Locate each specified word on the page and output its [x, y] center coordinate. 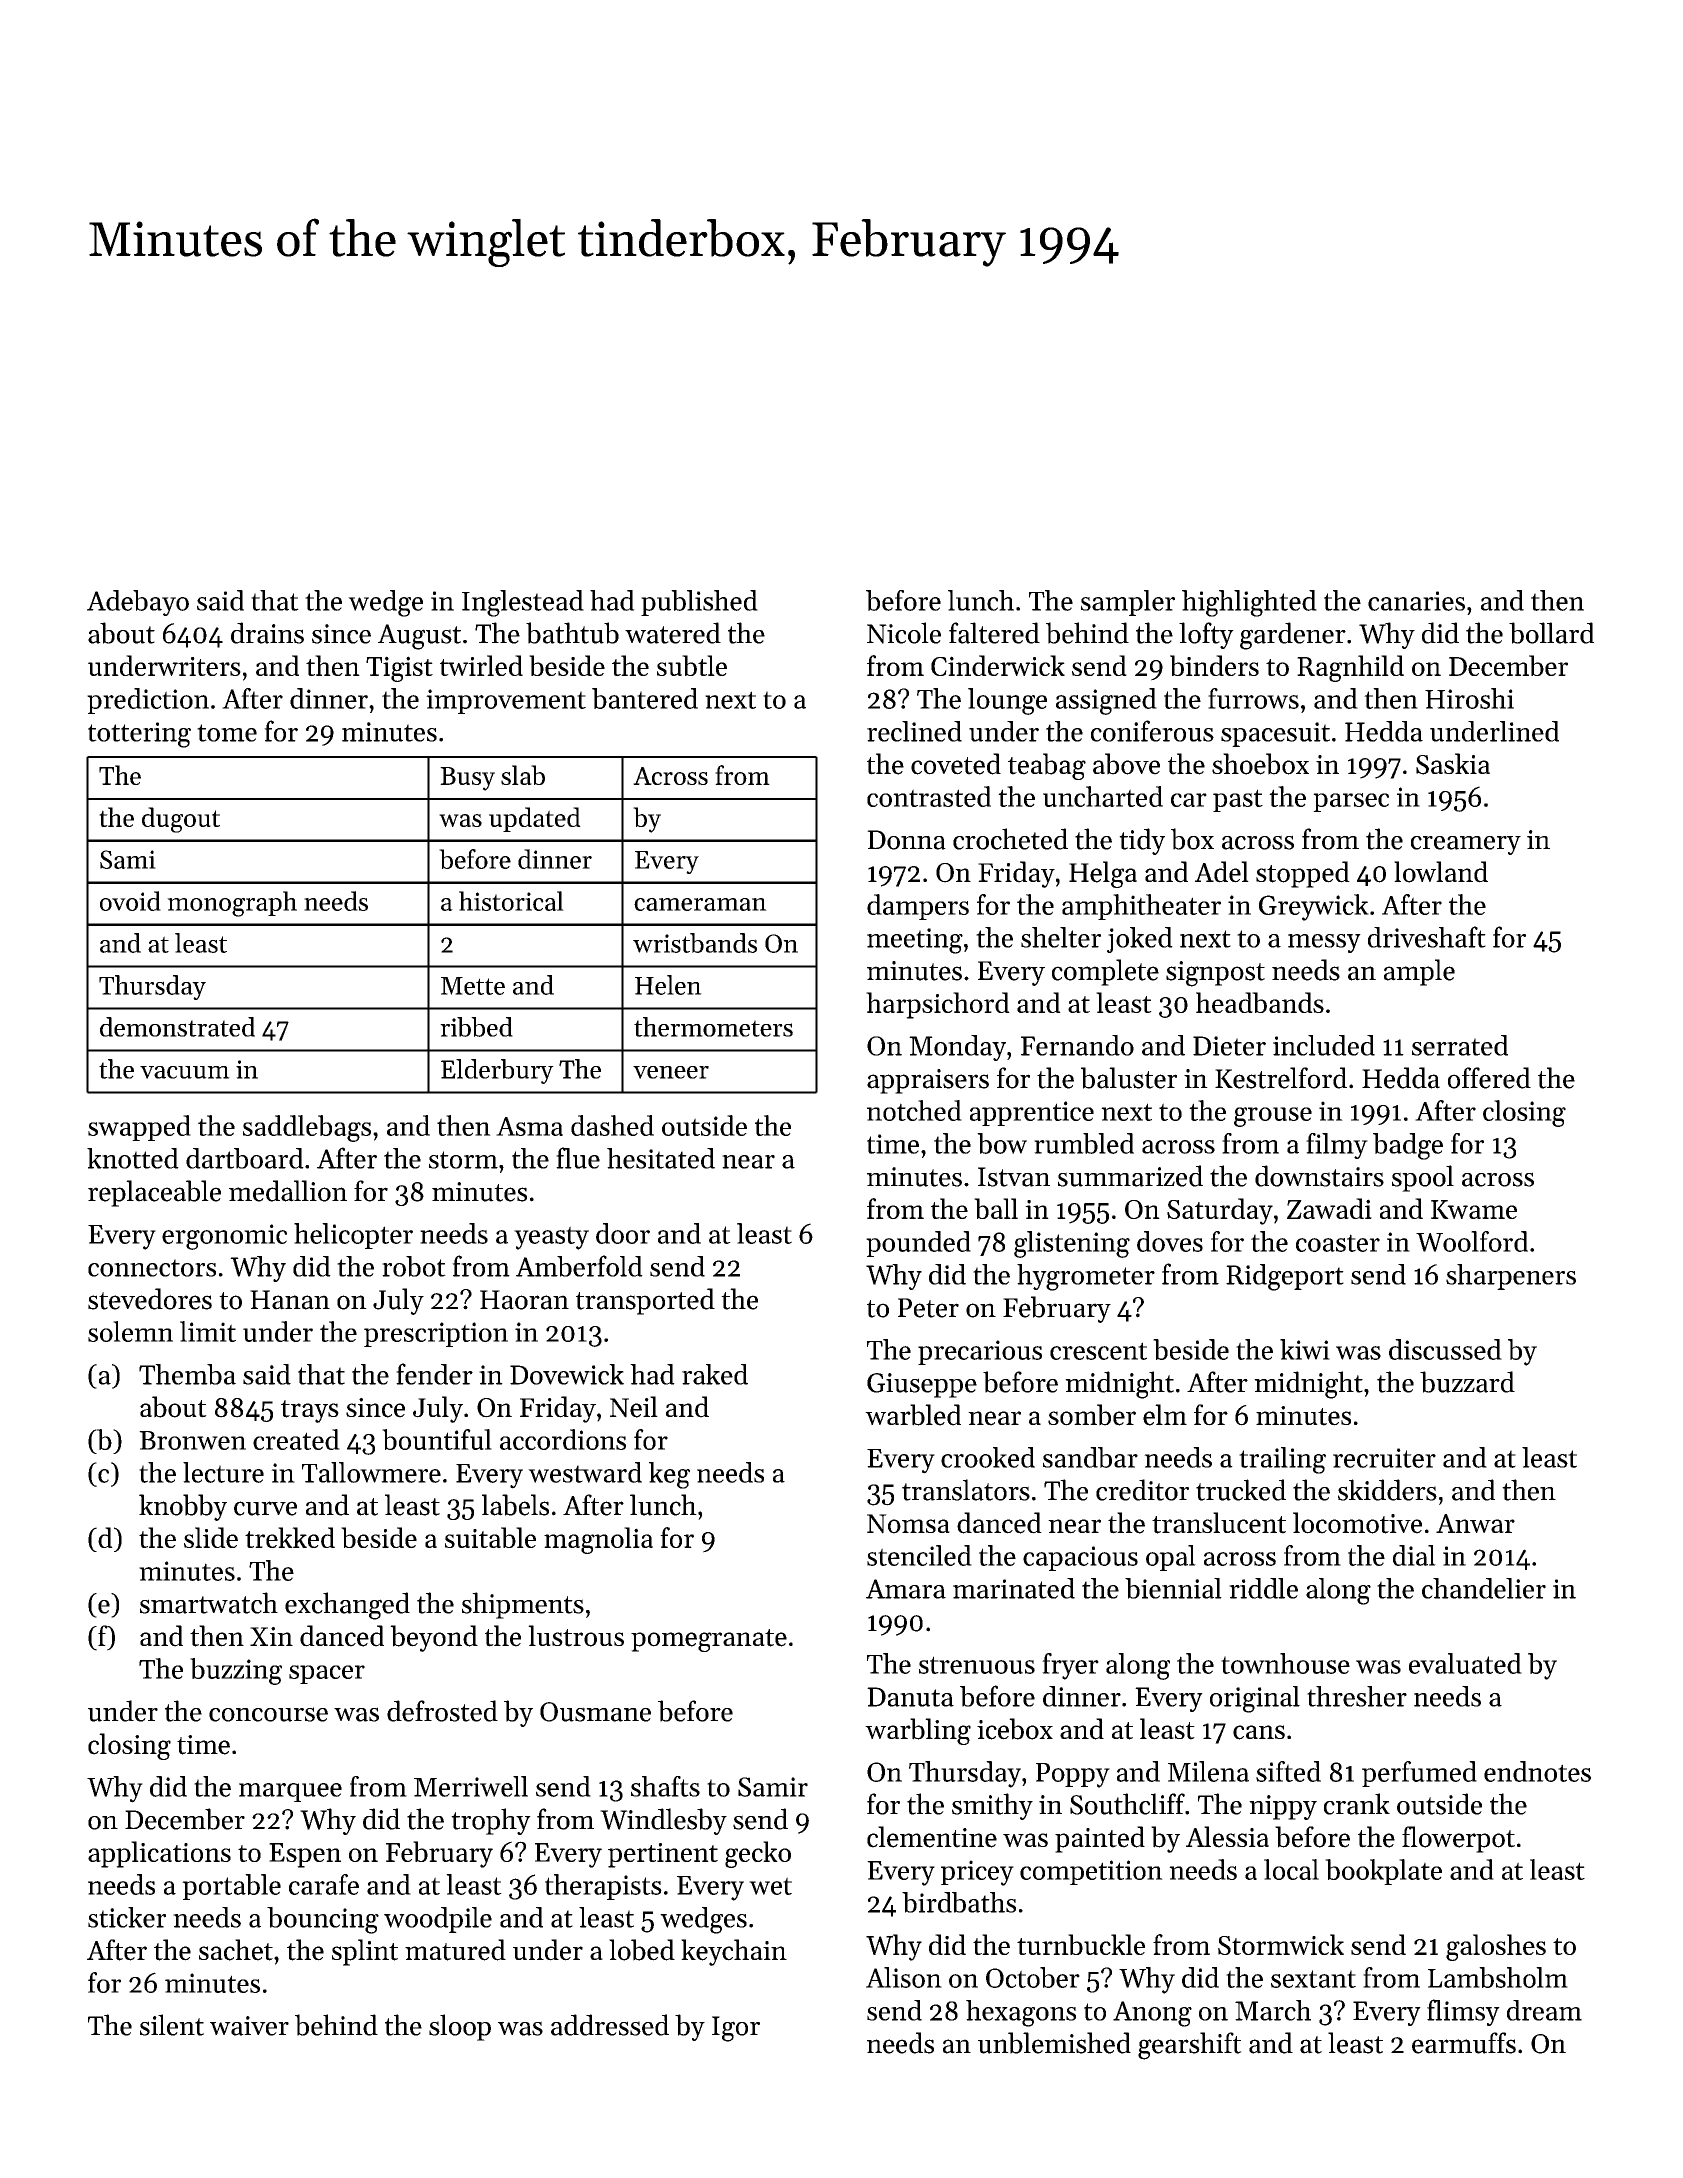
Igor [736, 2029]
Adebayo [138, 603]
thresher [1357, 1696]
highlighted [1249, 603]
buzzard [1467, 1382]
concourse [268, 1714]
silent [172, 2025]
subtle [692, 665]
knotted [133, 1158]
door [623, 1233]
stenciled [919, 1555]
